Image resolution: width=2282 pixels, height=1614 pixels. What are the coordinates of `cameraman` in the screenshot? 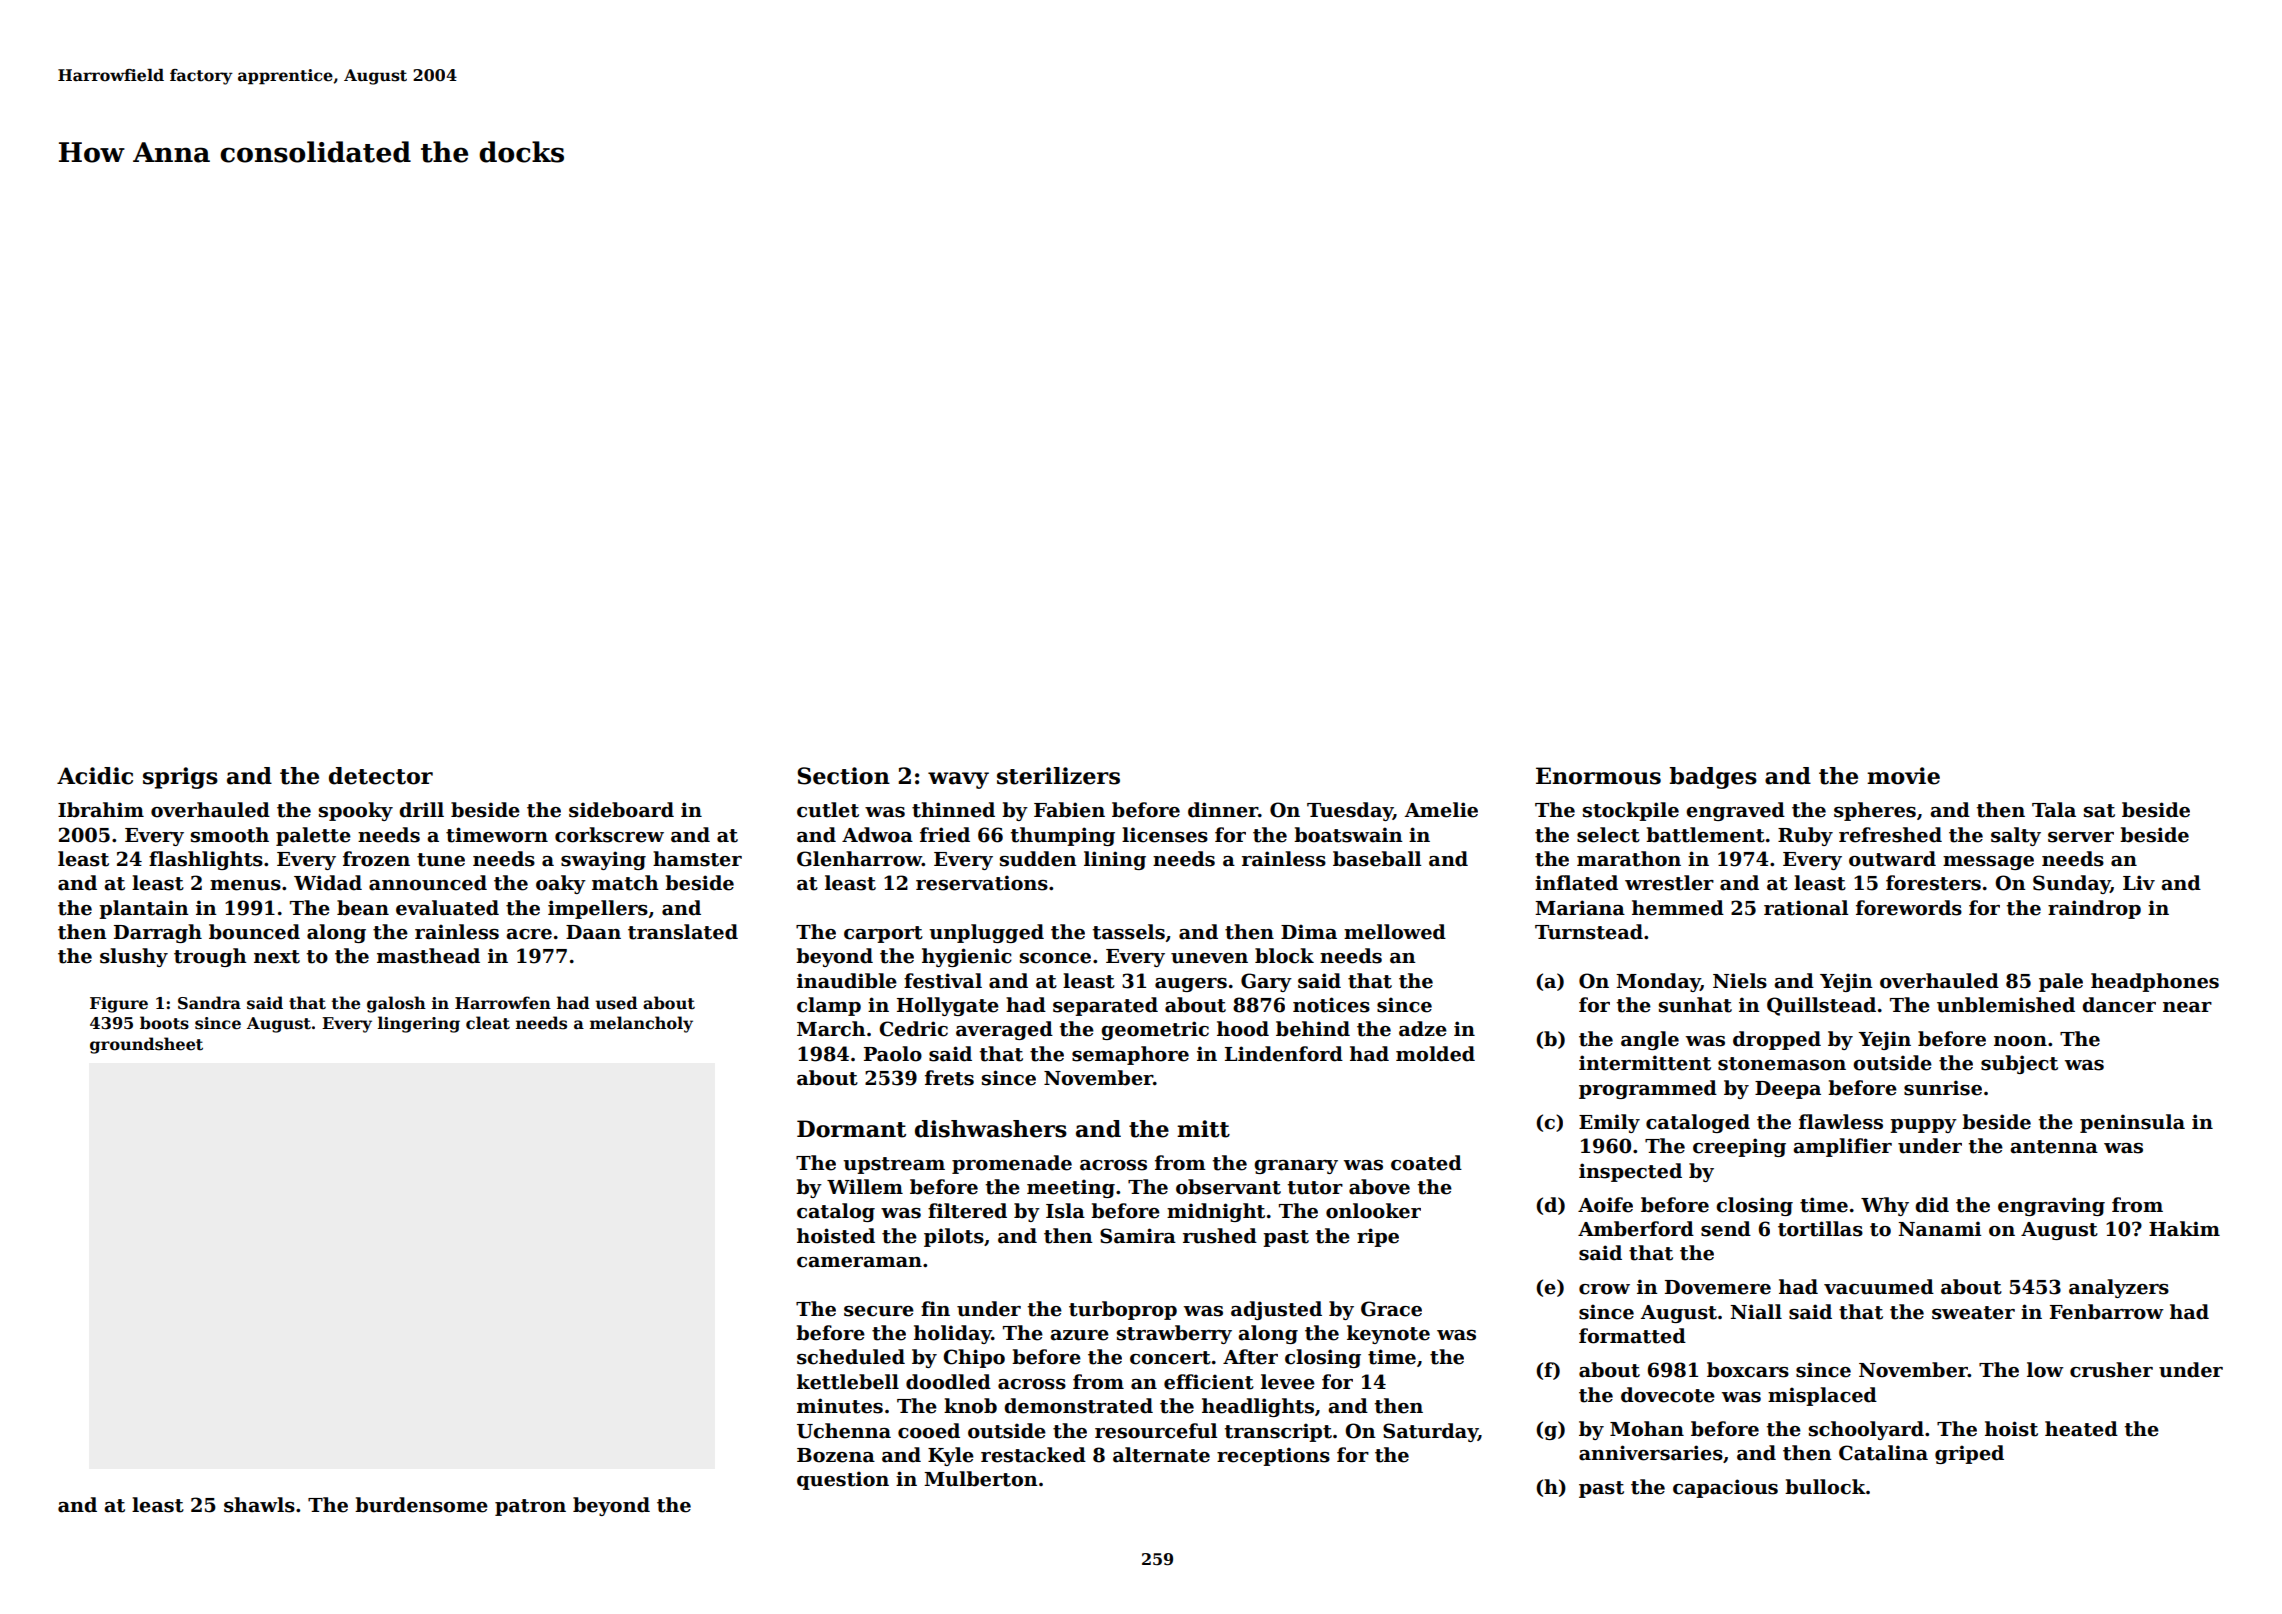 It's located at (859, 1262).
